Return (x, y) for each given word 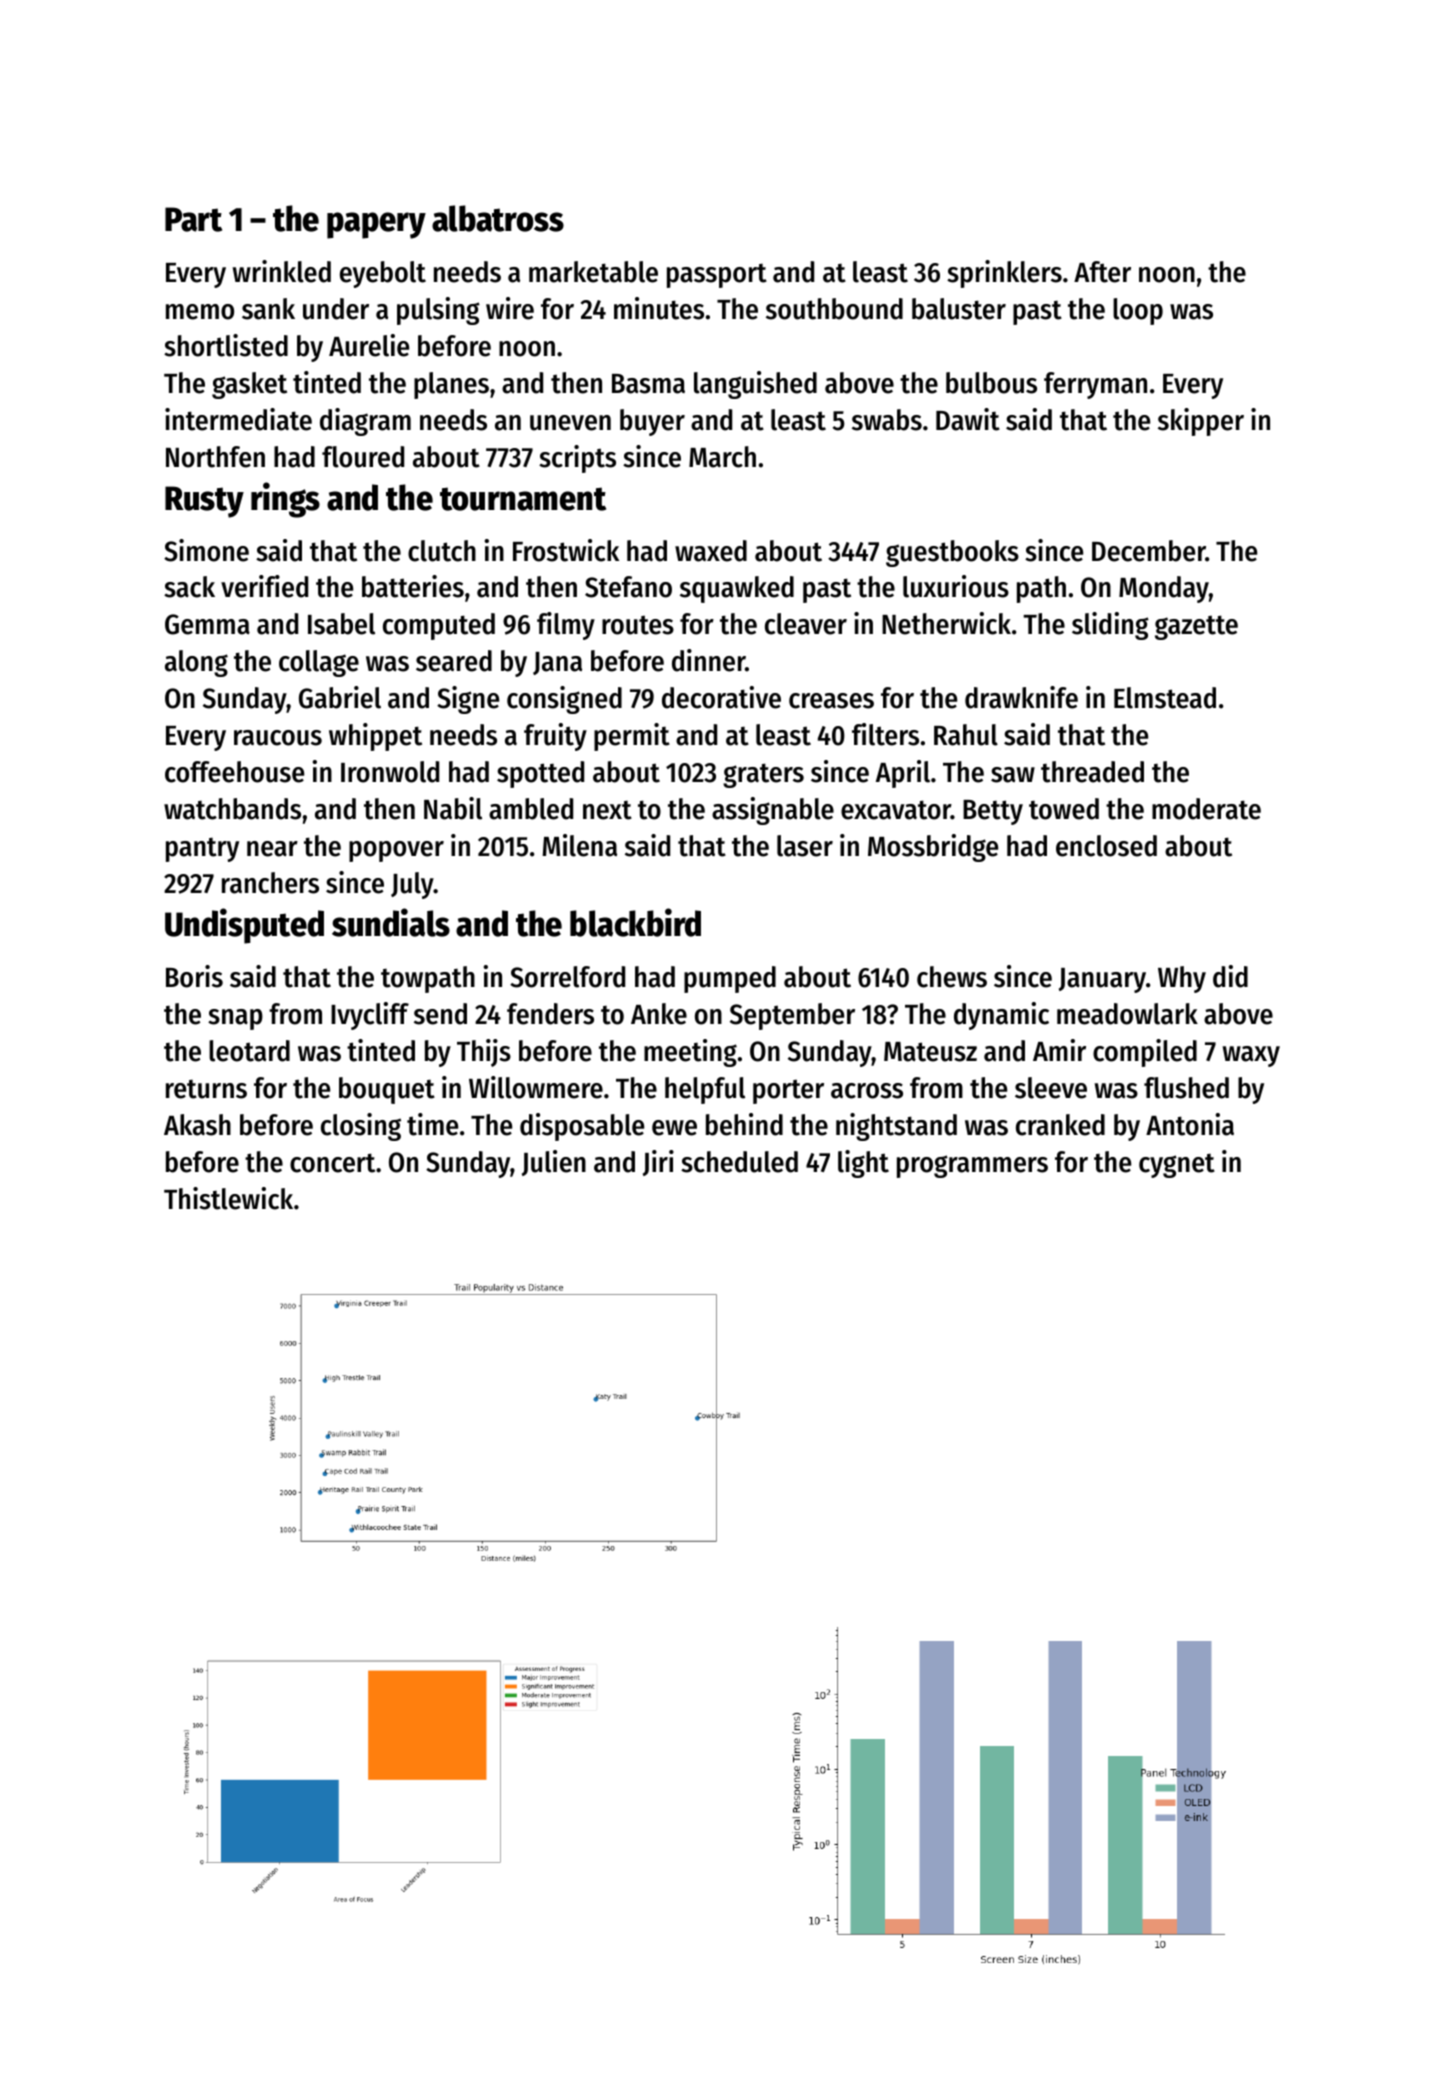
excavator (896, 810)
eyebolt (383, 274)
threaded (1092, 772)
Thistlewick (228, 1198)
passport (717, 276)
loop (1138, 311)
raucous (278, 738)
